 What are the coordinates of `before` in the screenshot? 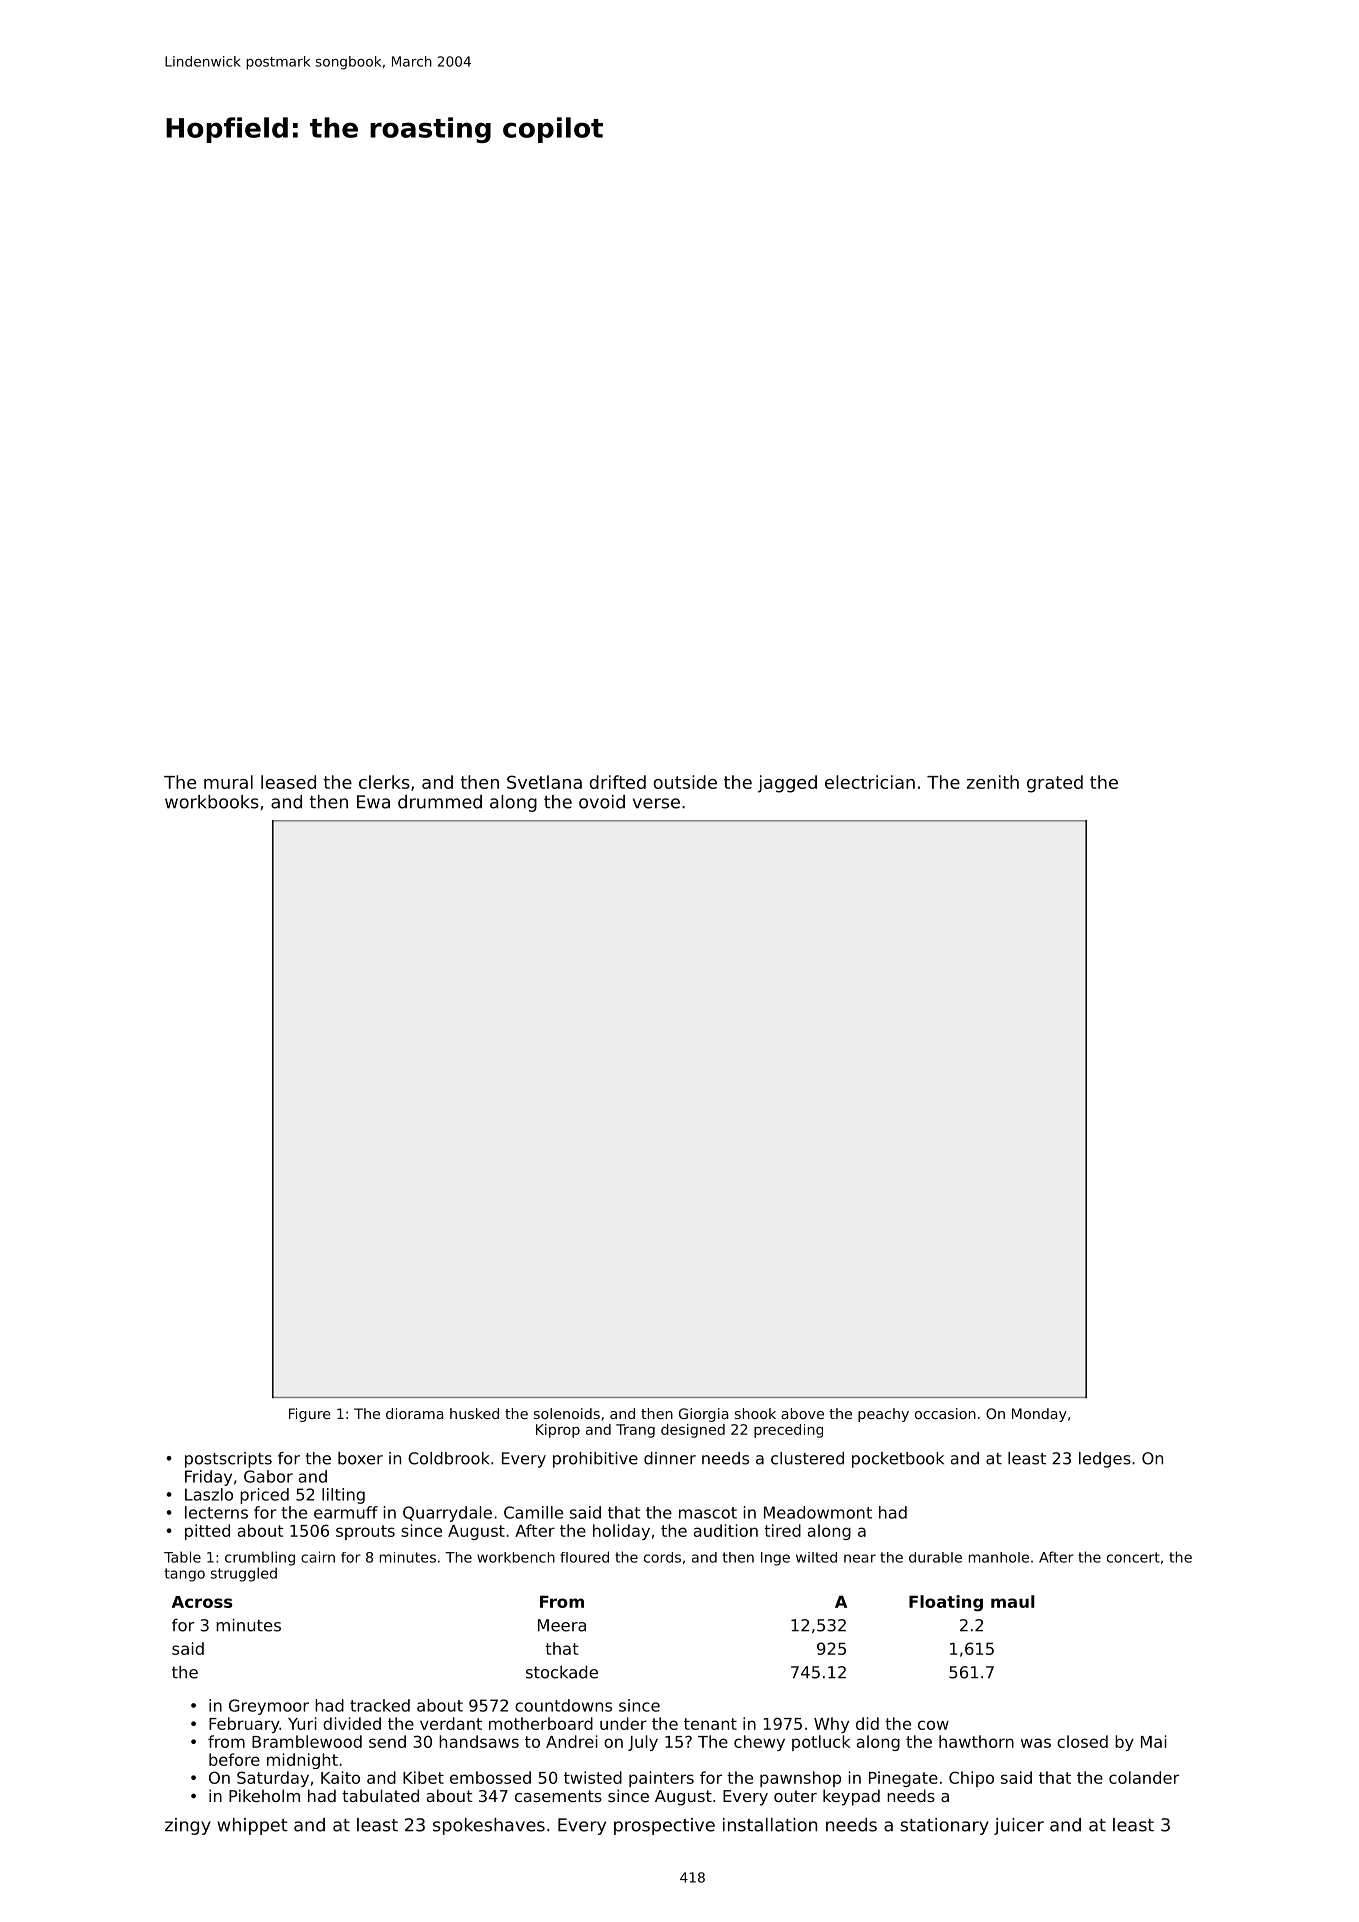 It's located at (234, 1759).
